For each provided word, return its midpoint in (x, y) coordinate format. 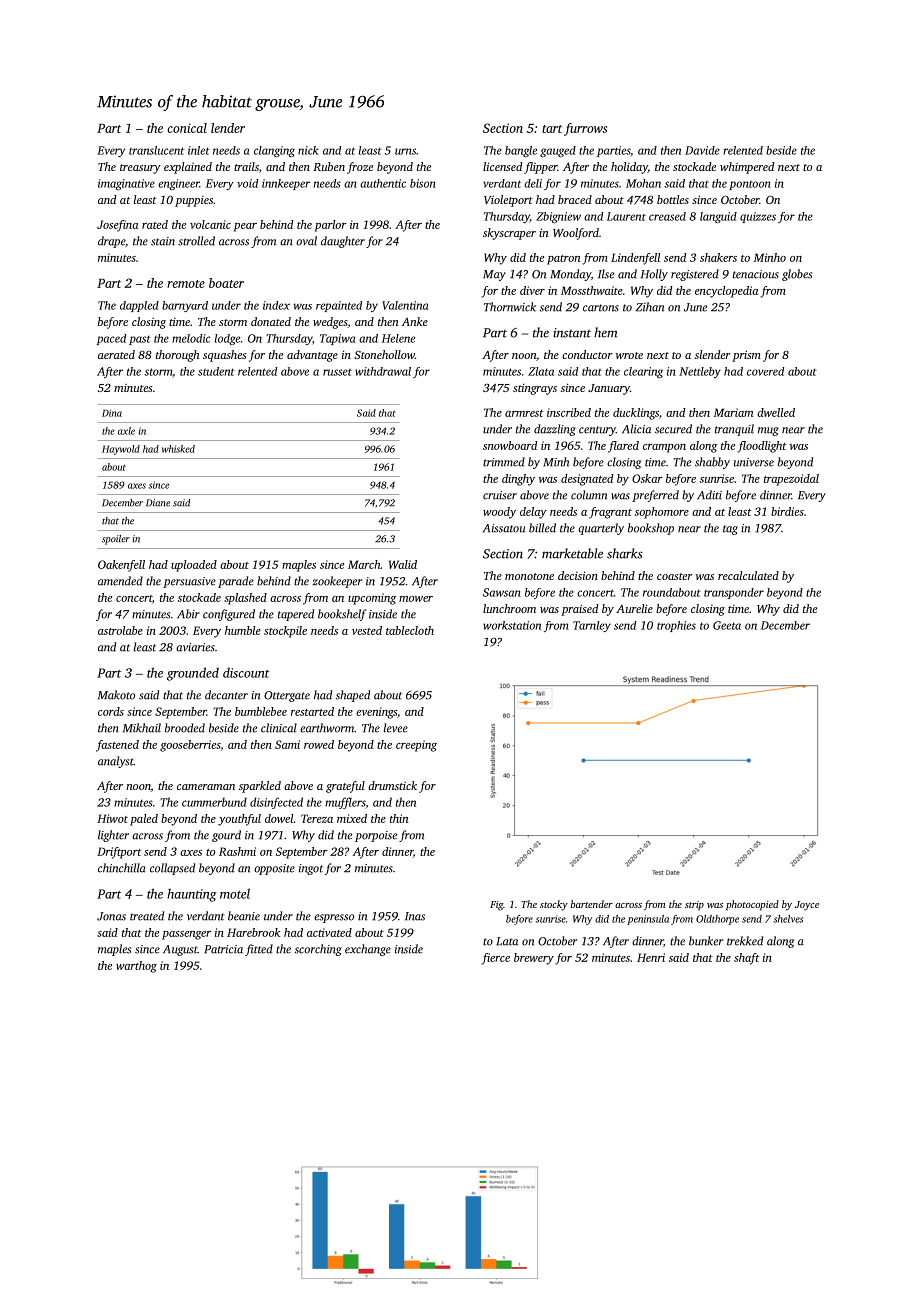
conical (187, 128)
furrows (585, 129)
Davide (702, 150)
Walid (403, 564)
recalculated (748, 575)
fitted (259, 950)
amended (120, 581)
